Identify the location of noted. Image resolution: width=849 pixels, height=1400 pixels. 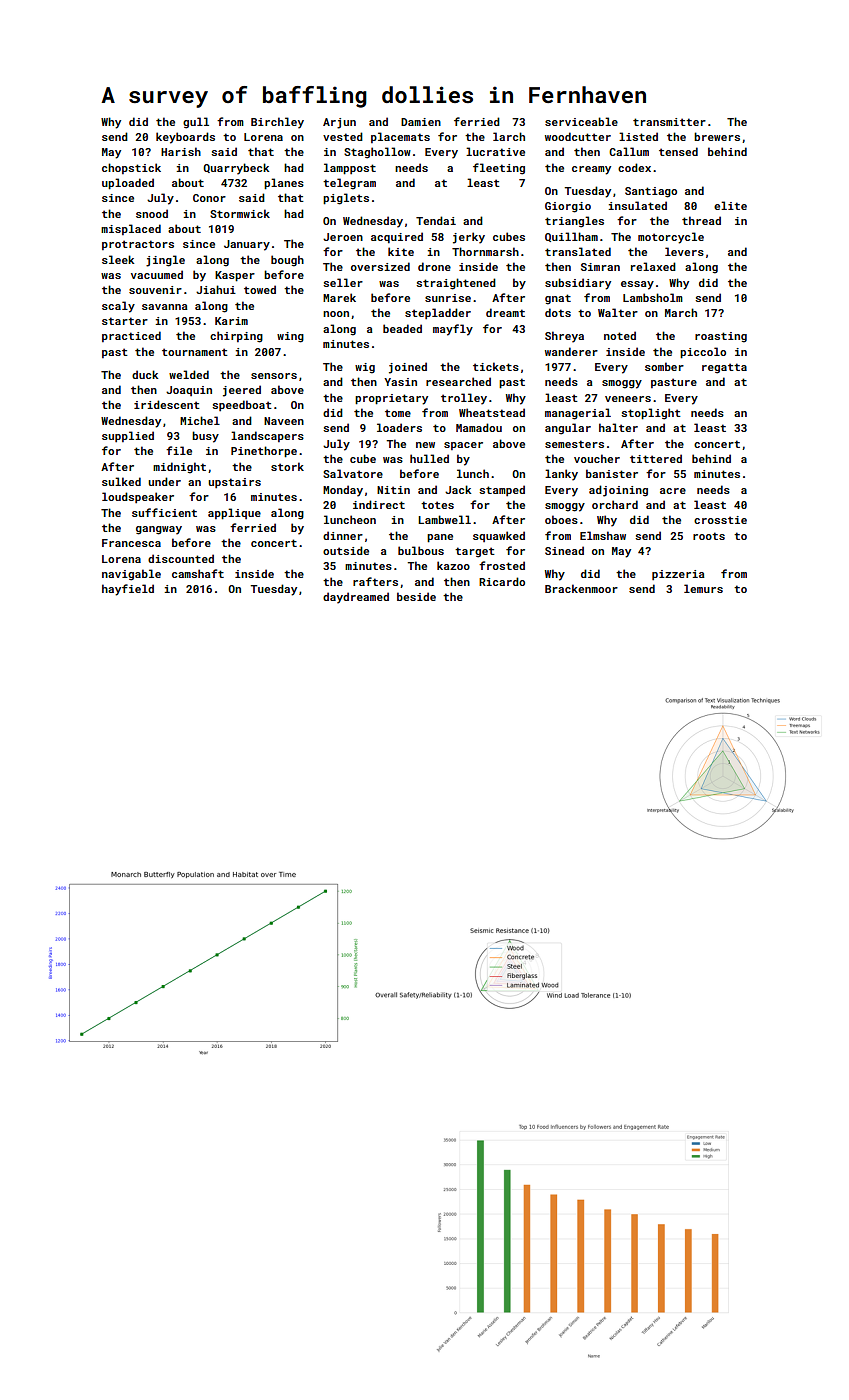
(620, 335).
